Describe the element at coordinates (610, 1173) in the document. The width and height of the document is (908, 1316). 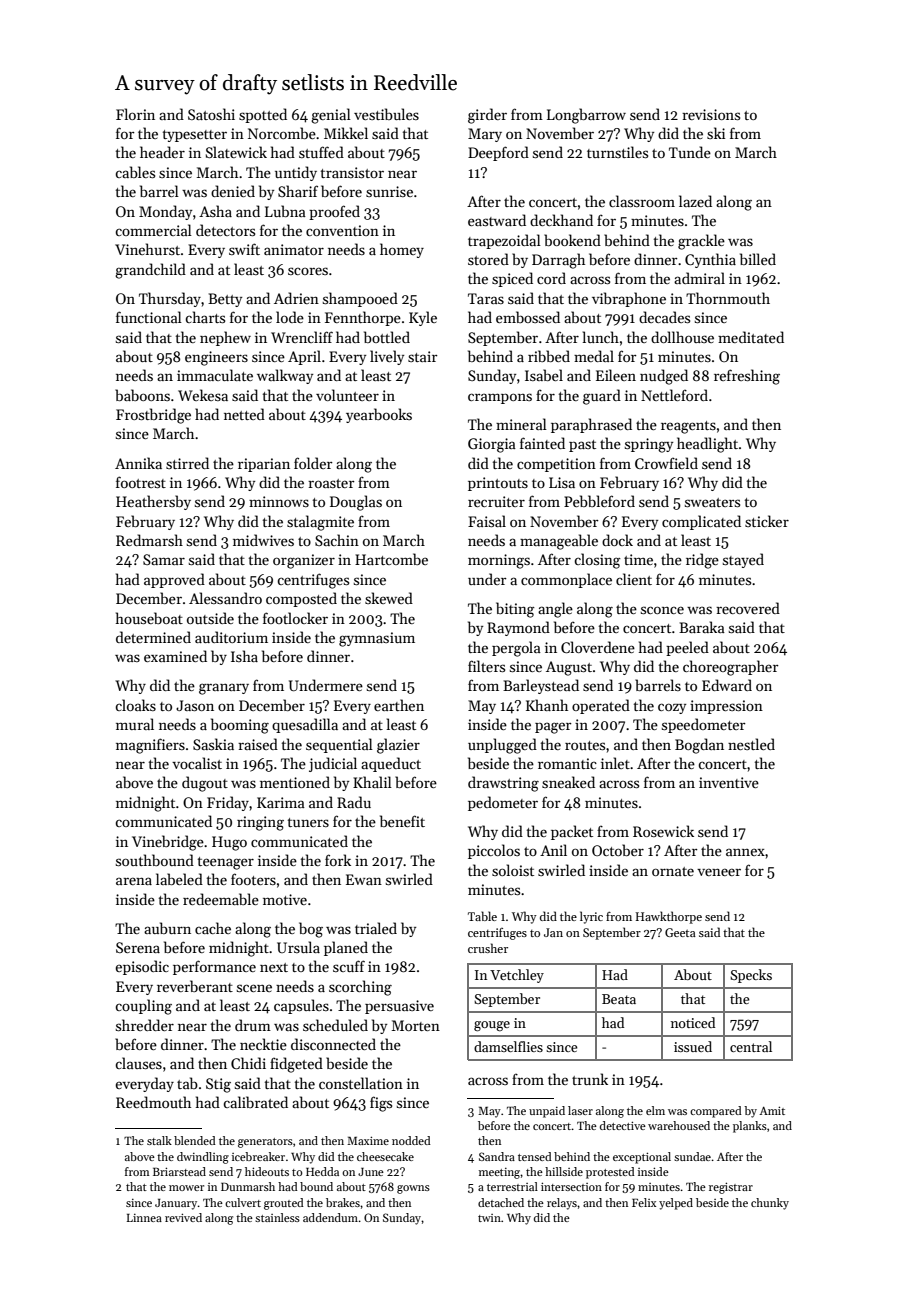
I see `protested` at that location.
